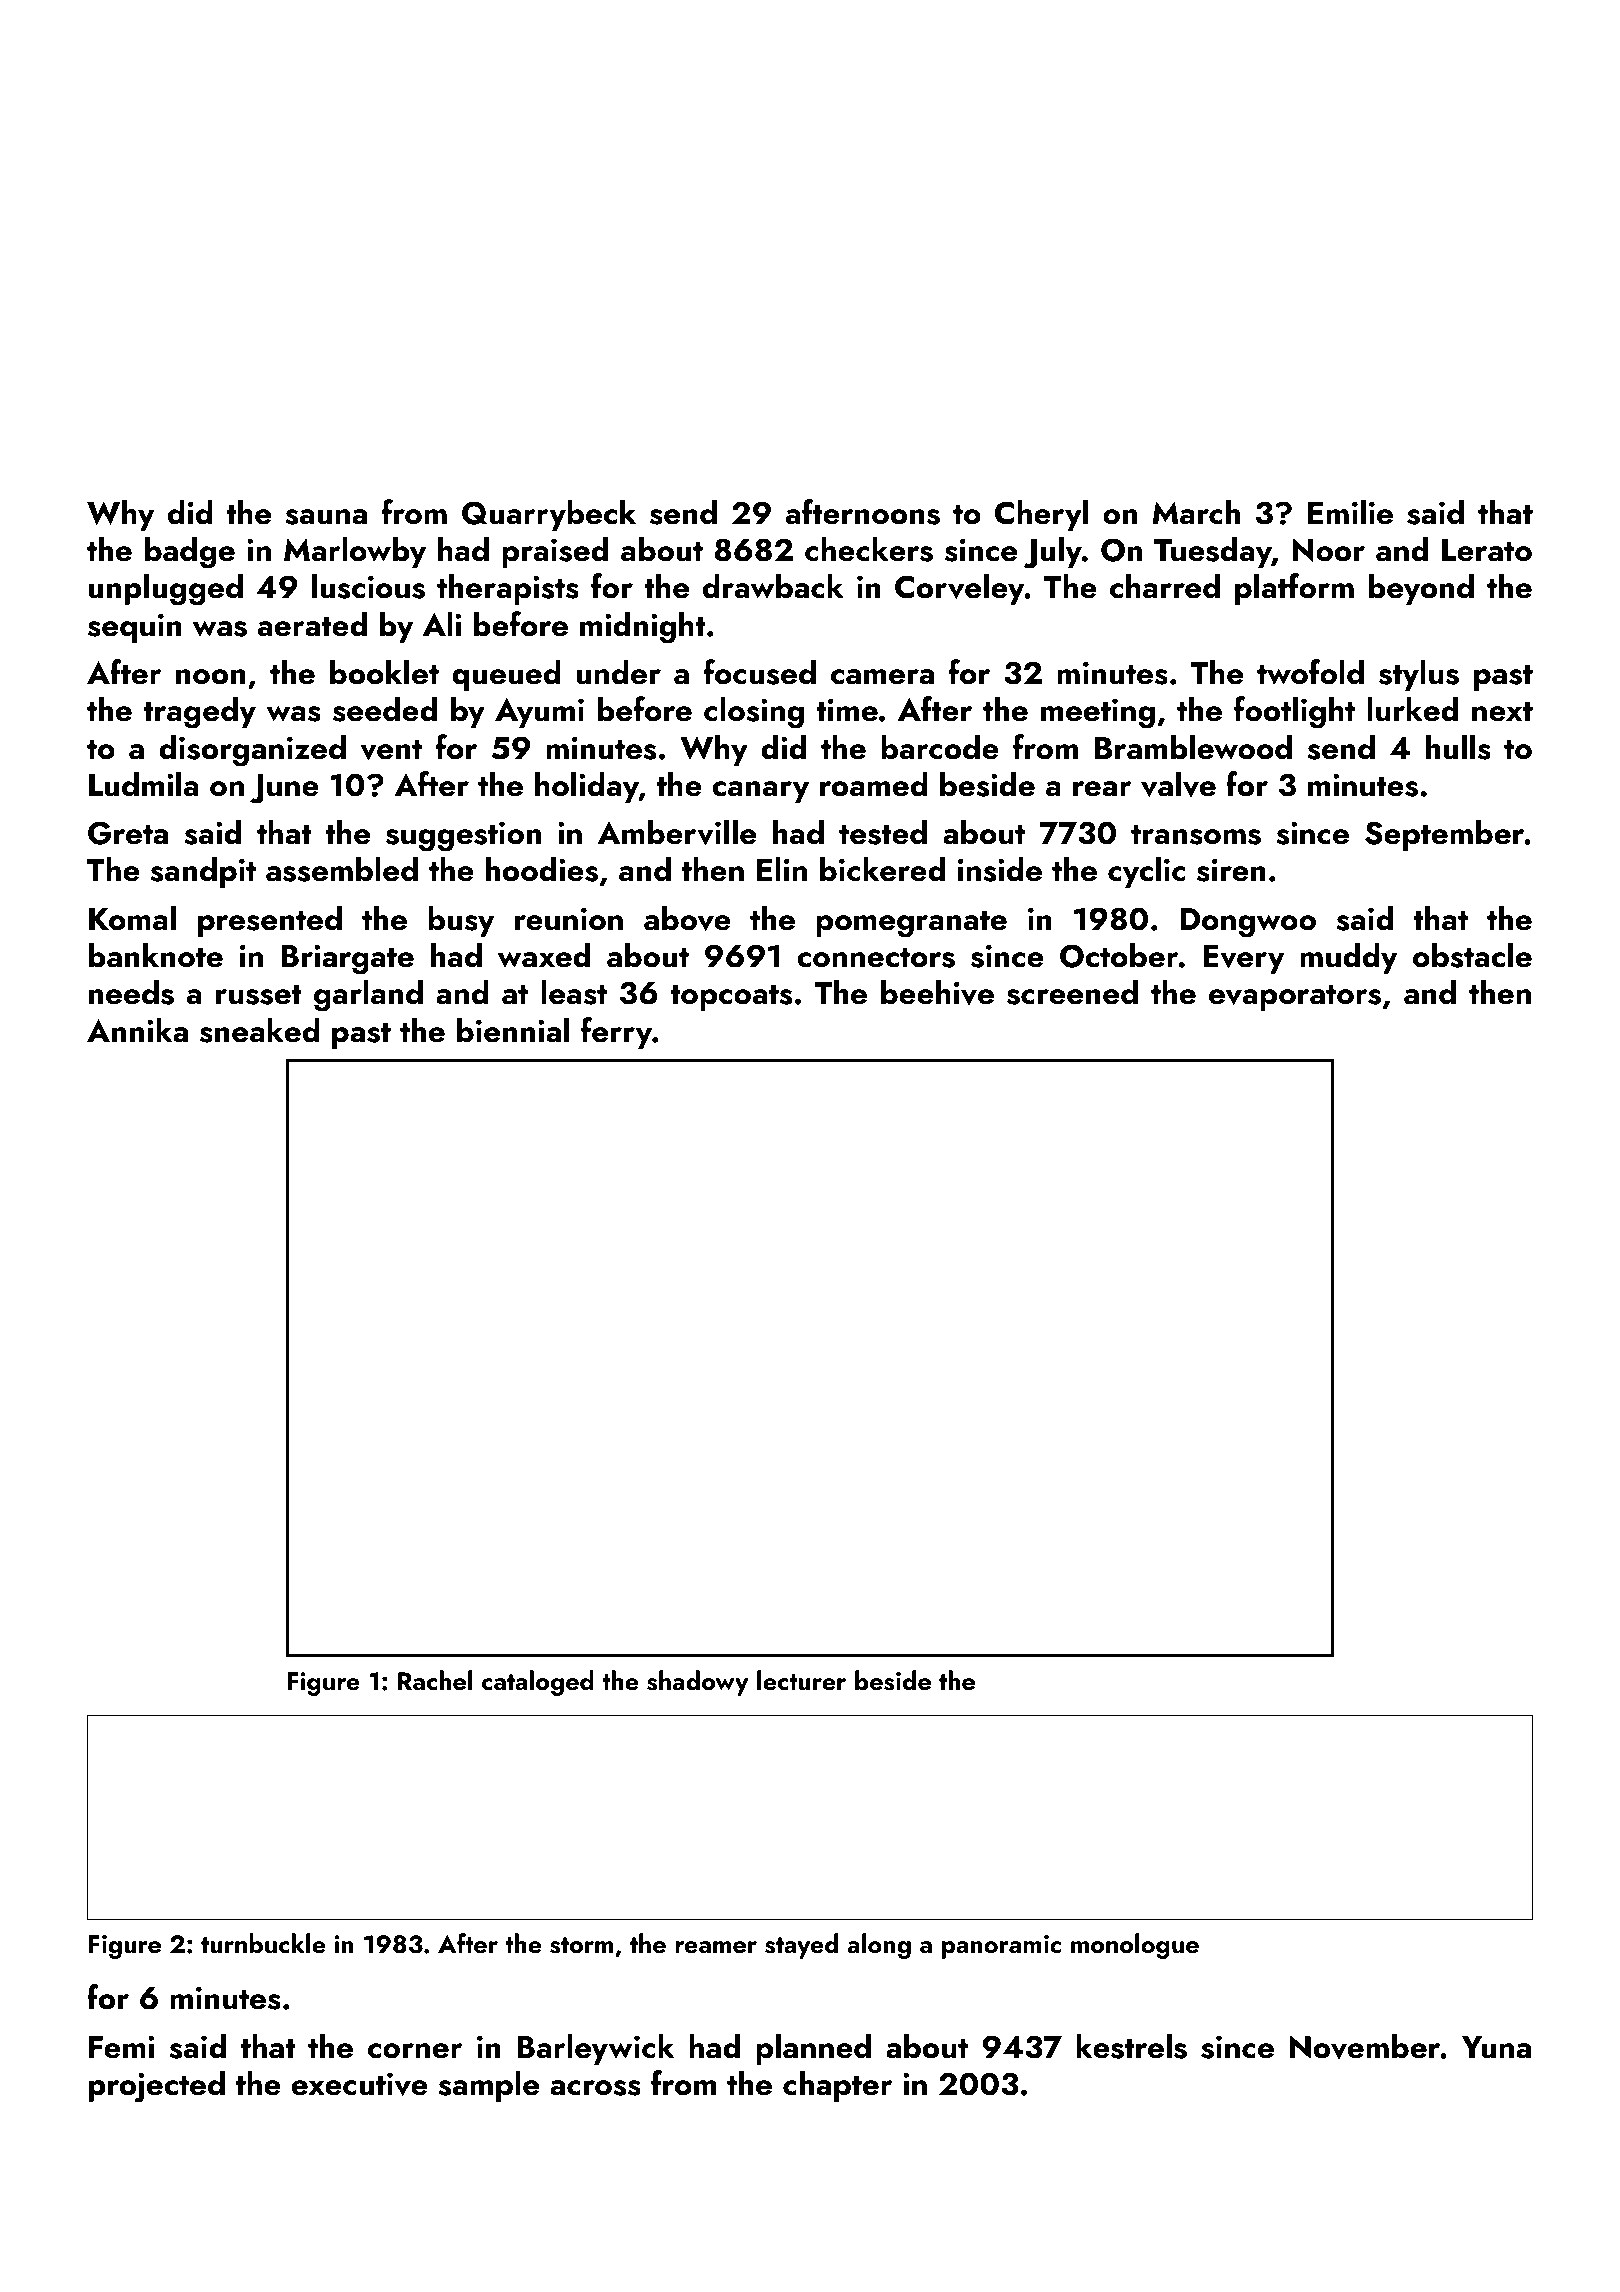 The width and height of the screenshot is (1620, 2292). Describe the element at coordinates (801, 1680) in the screenshot. I see `lecturer` at that location.
